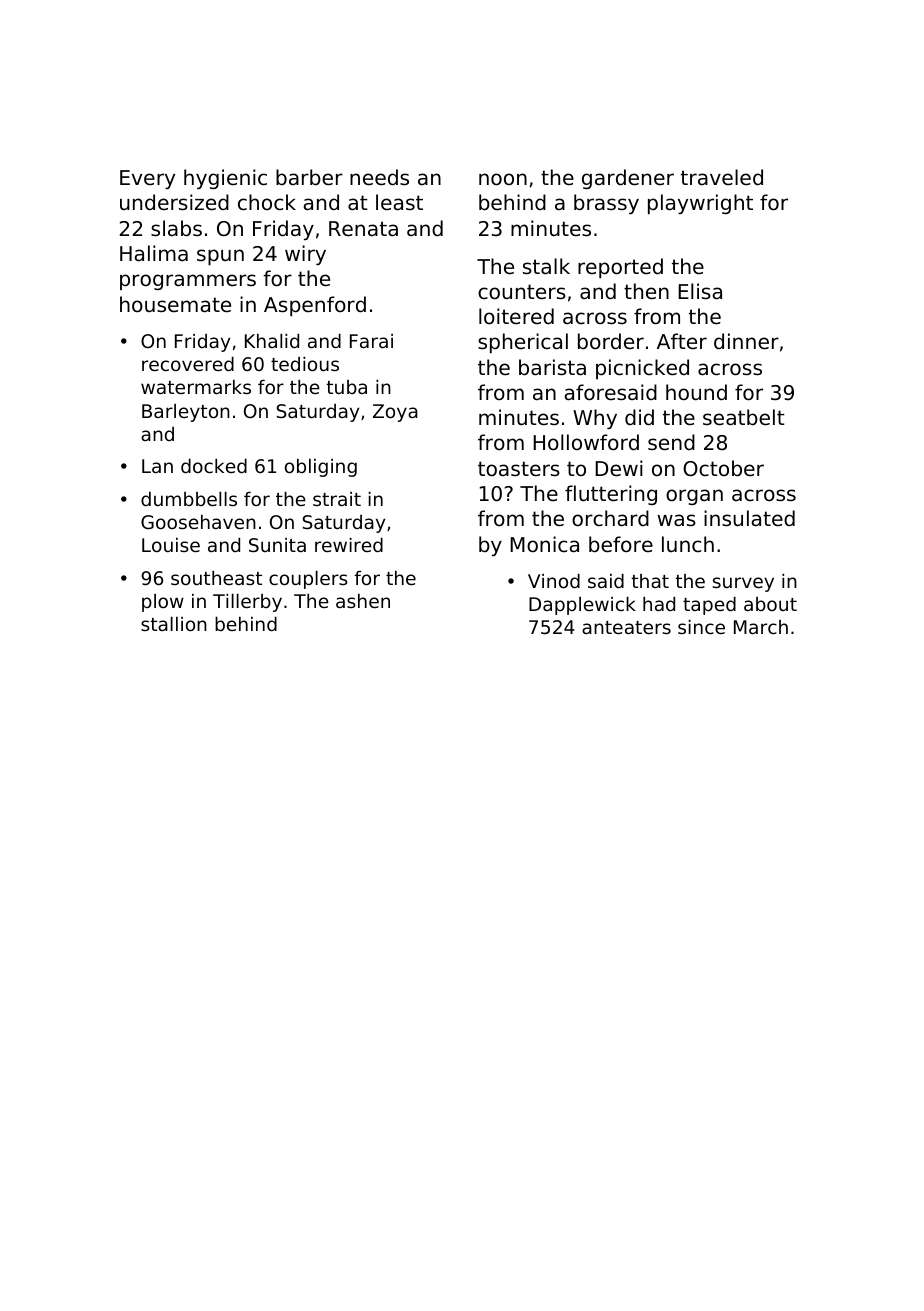 The image size is (924, 1311). Describe the element at coordinates (610, 518) in the document. I see `orchard` at that location.
